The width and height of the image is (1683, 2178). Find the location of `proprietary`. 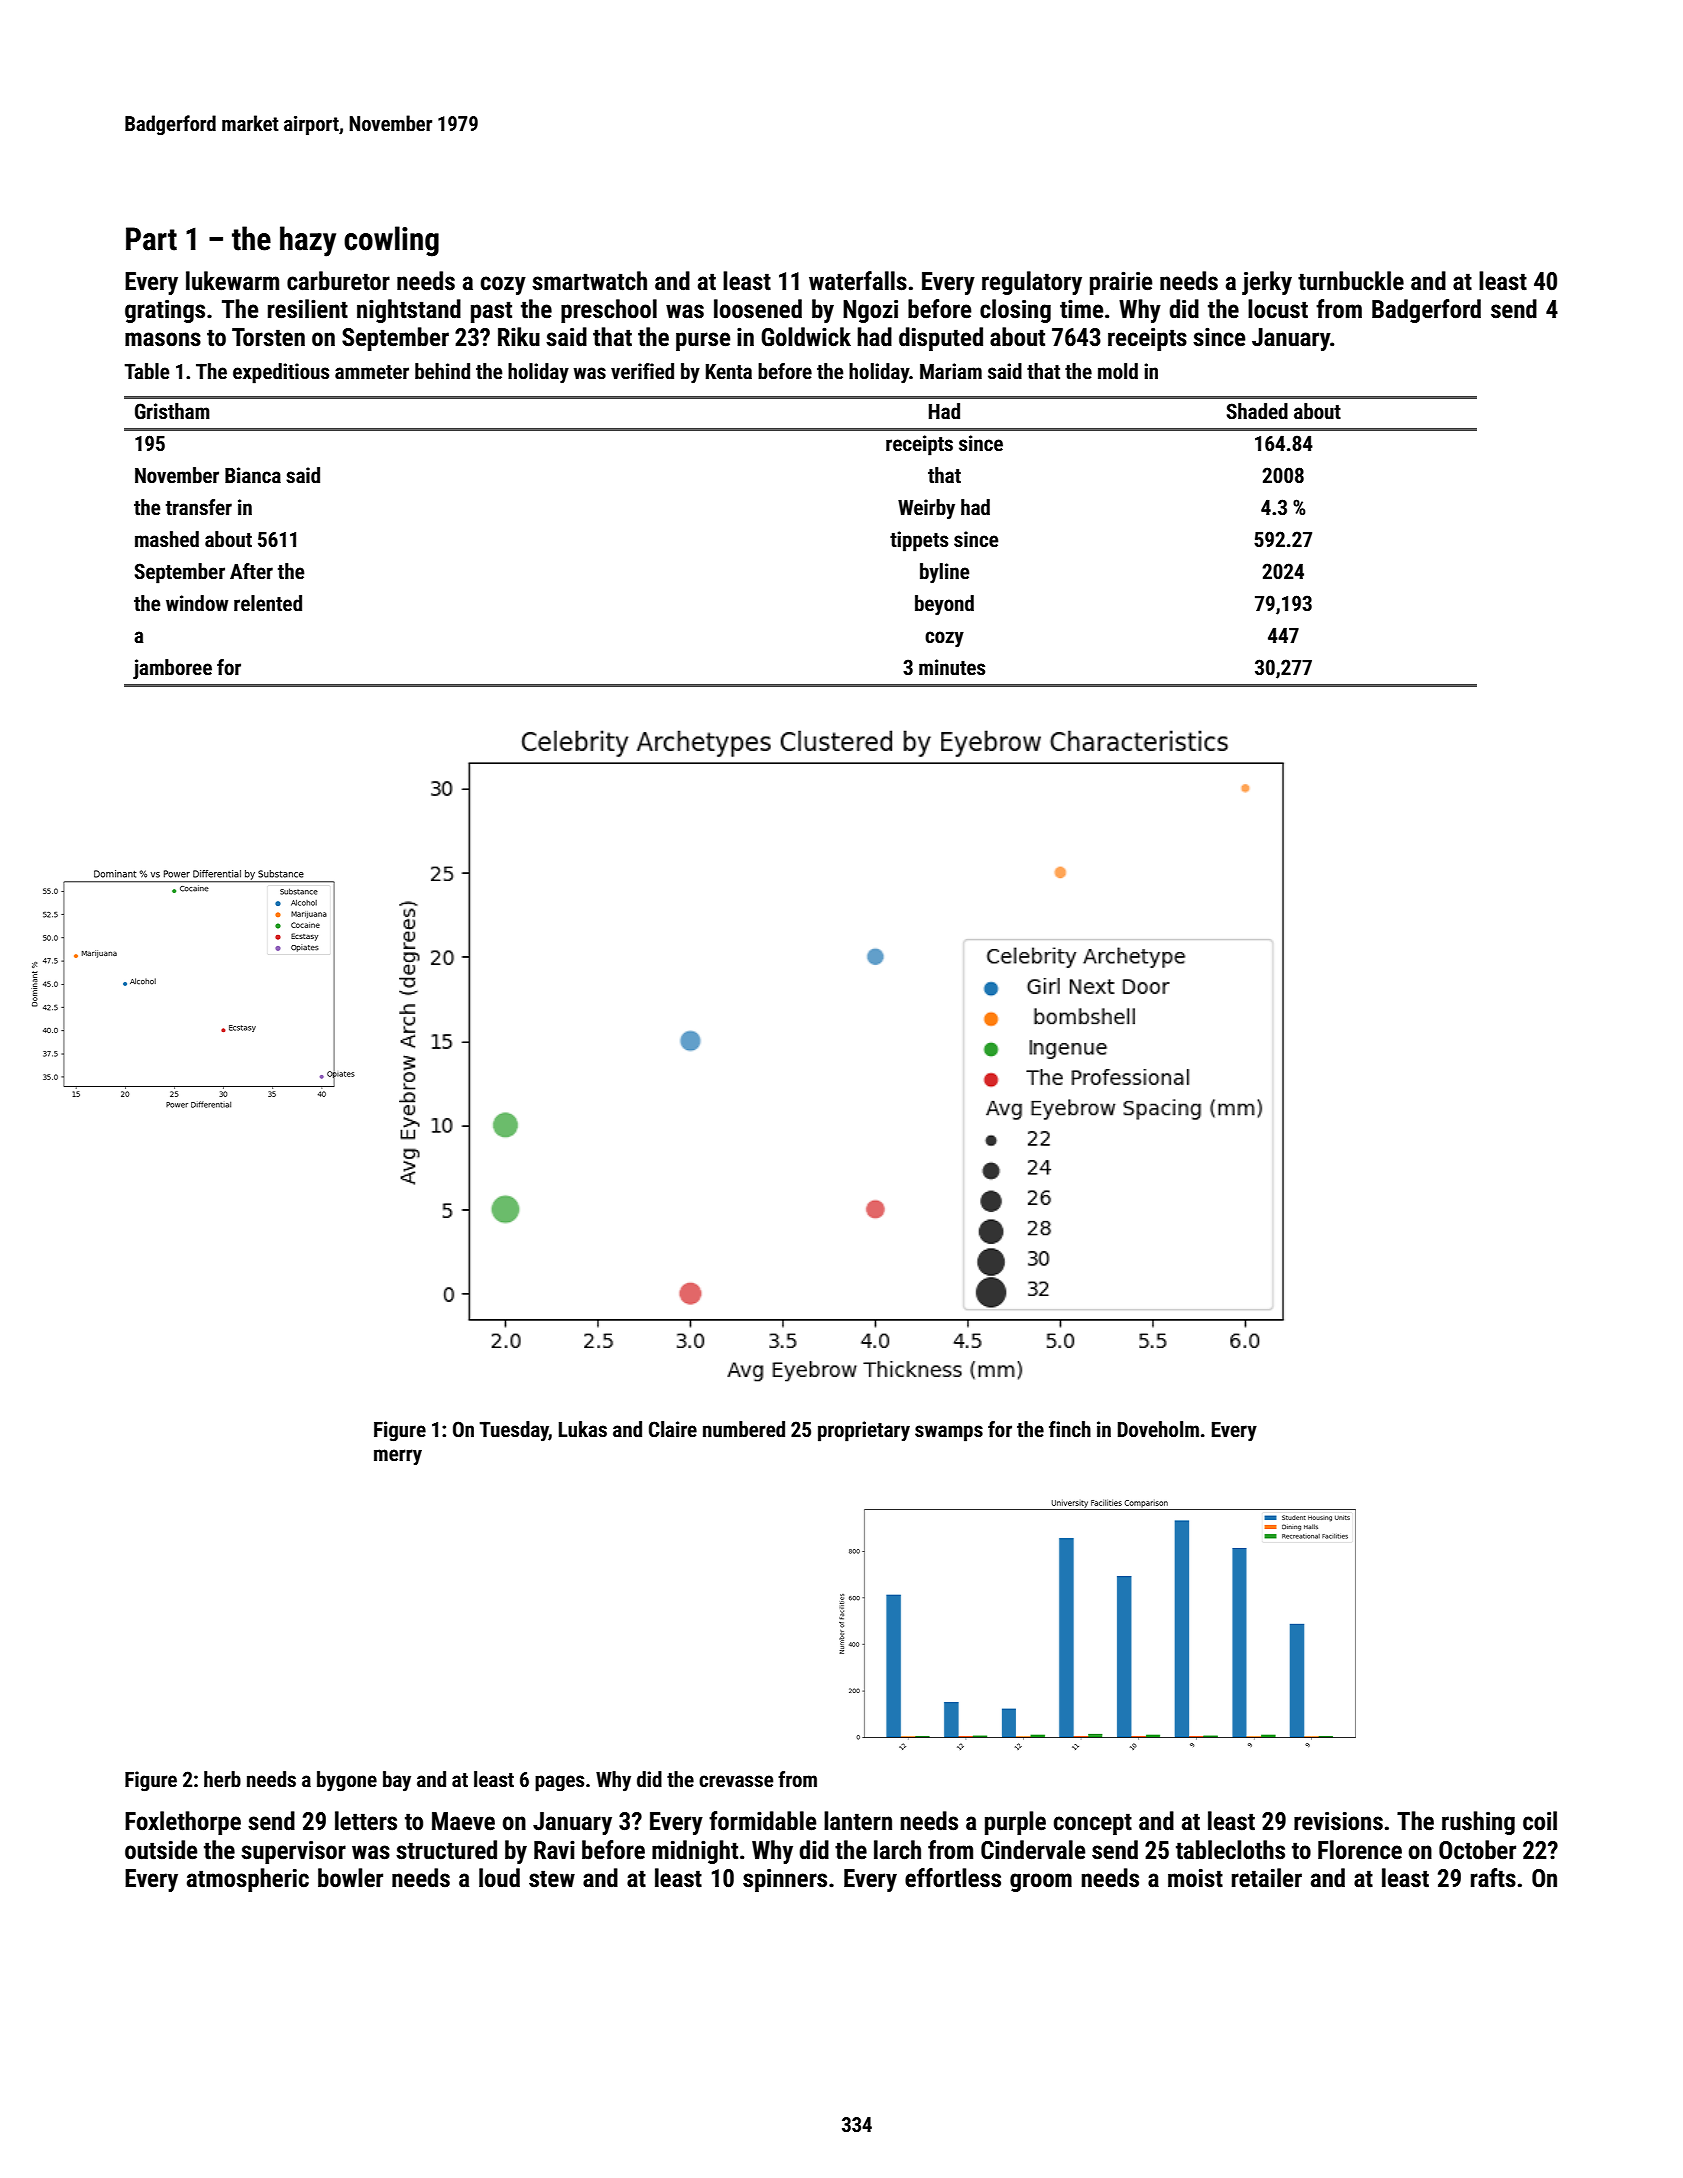

proprietary is located at coordinates (864, 1431).
